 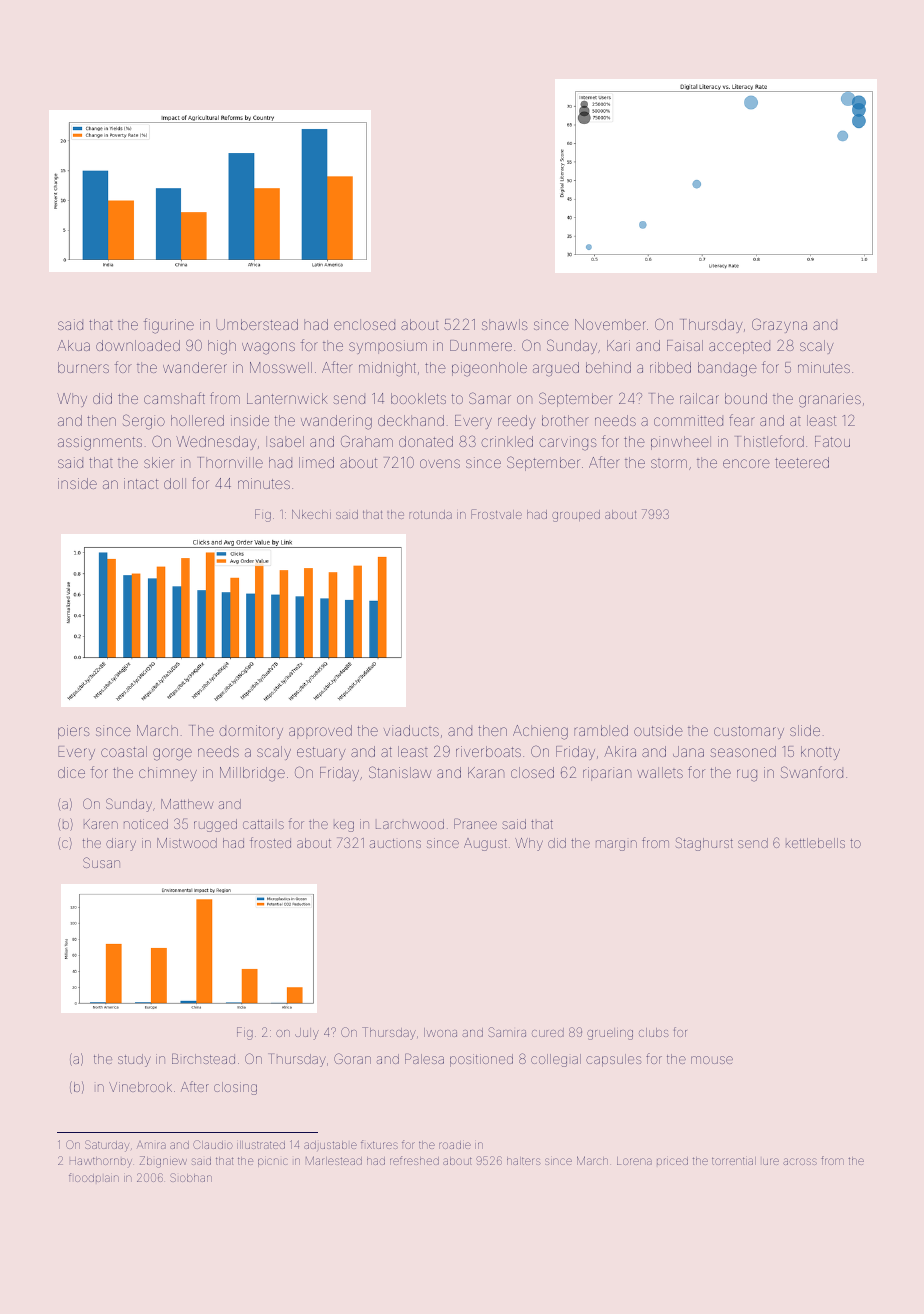 What do you see at coordinates (174, 398) in the page?
I see `camshaft` at bounding box center [174, 398].
